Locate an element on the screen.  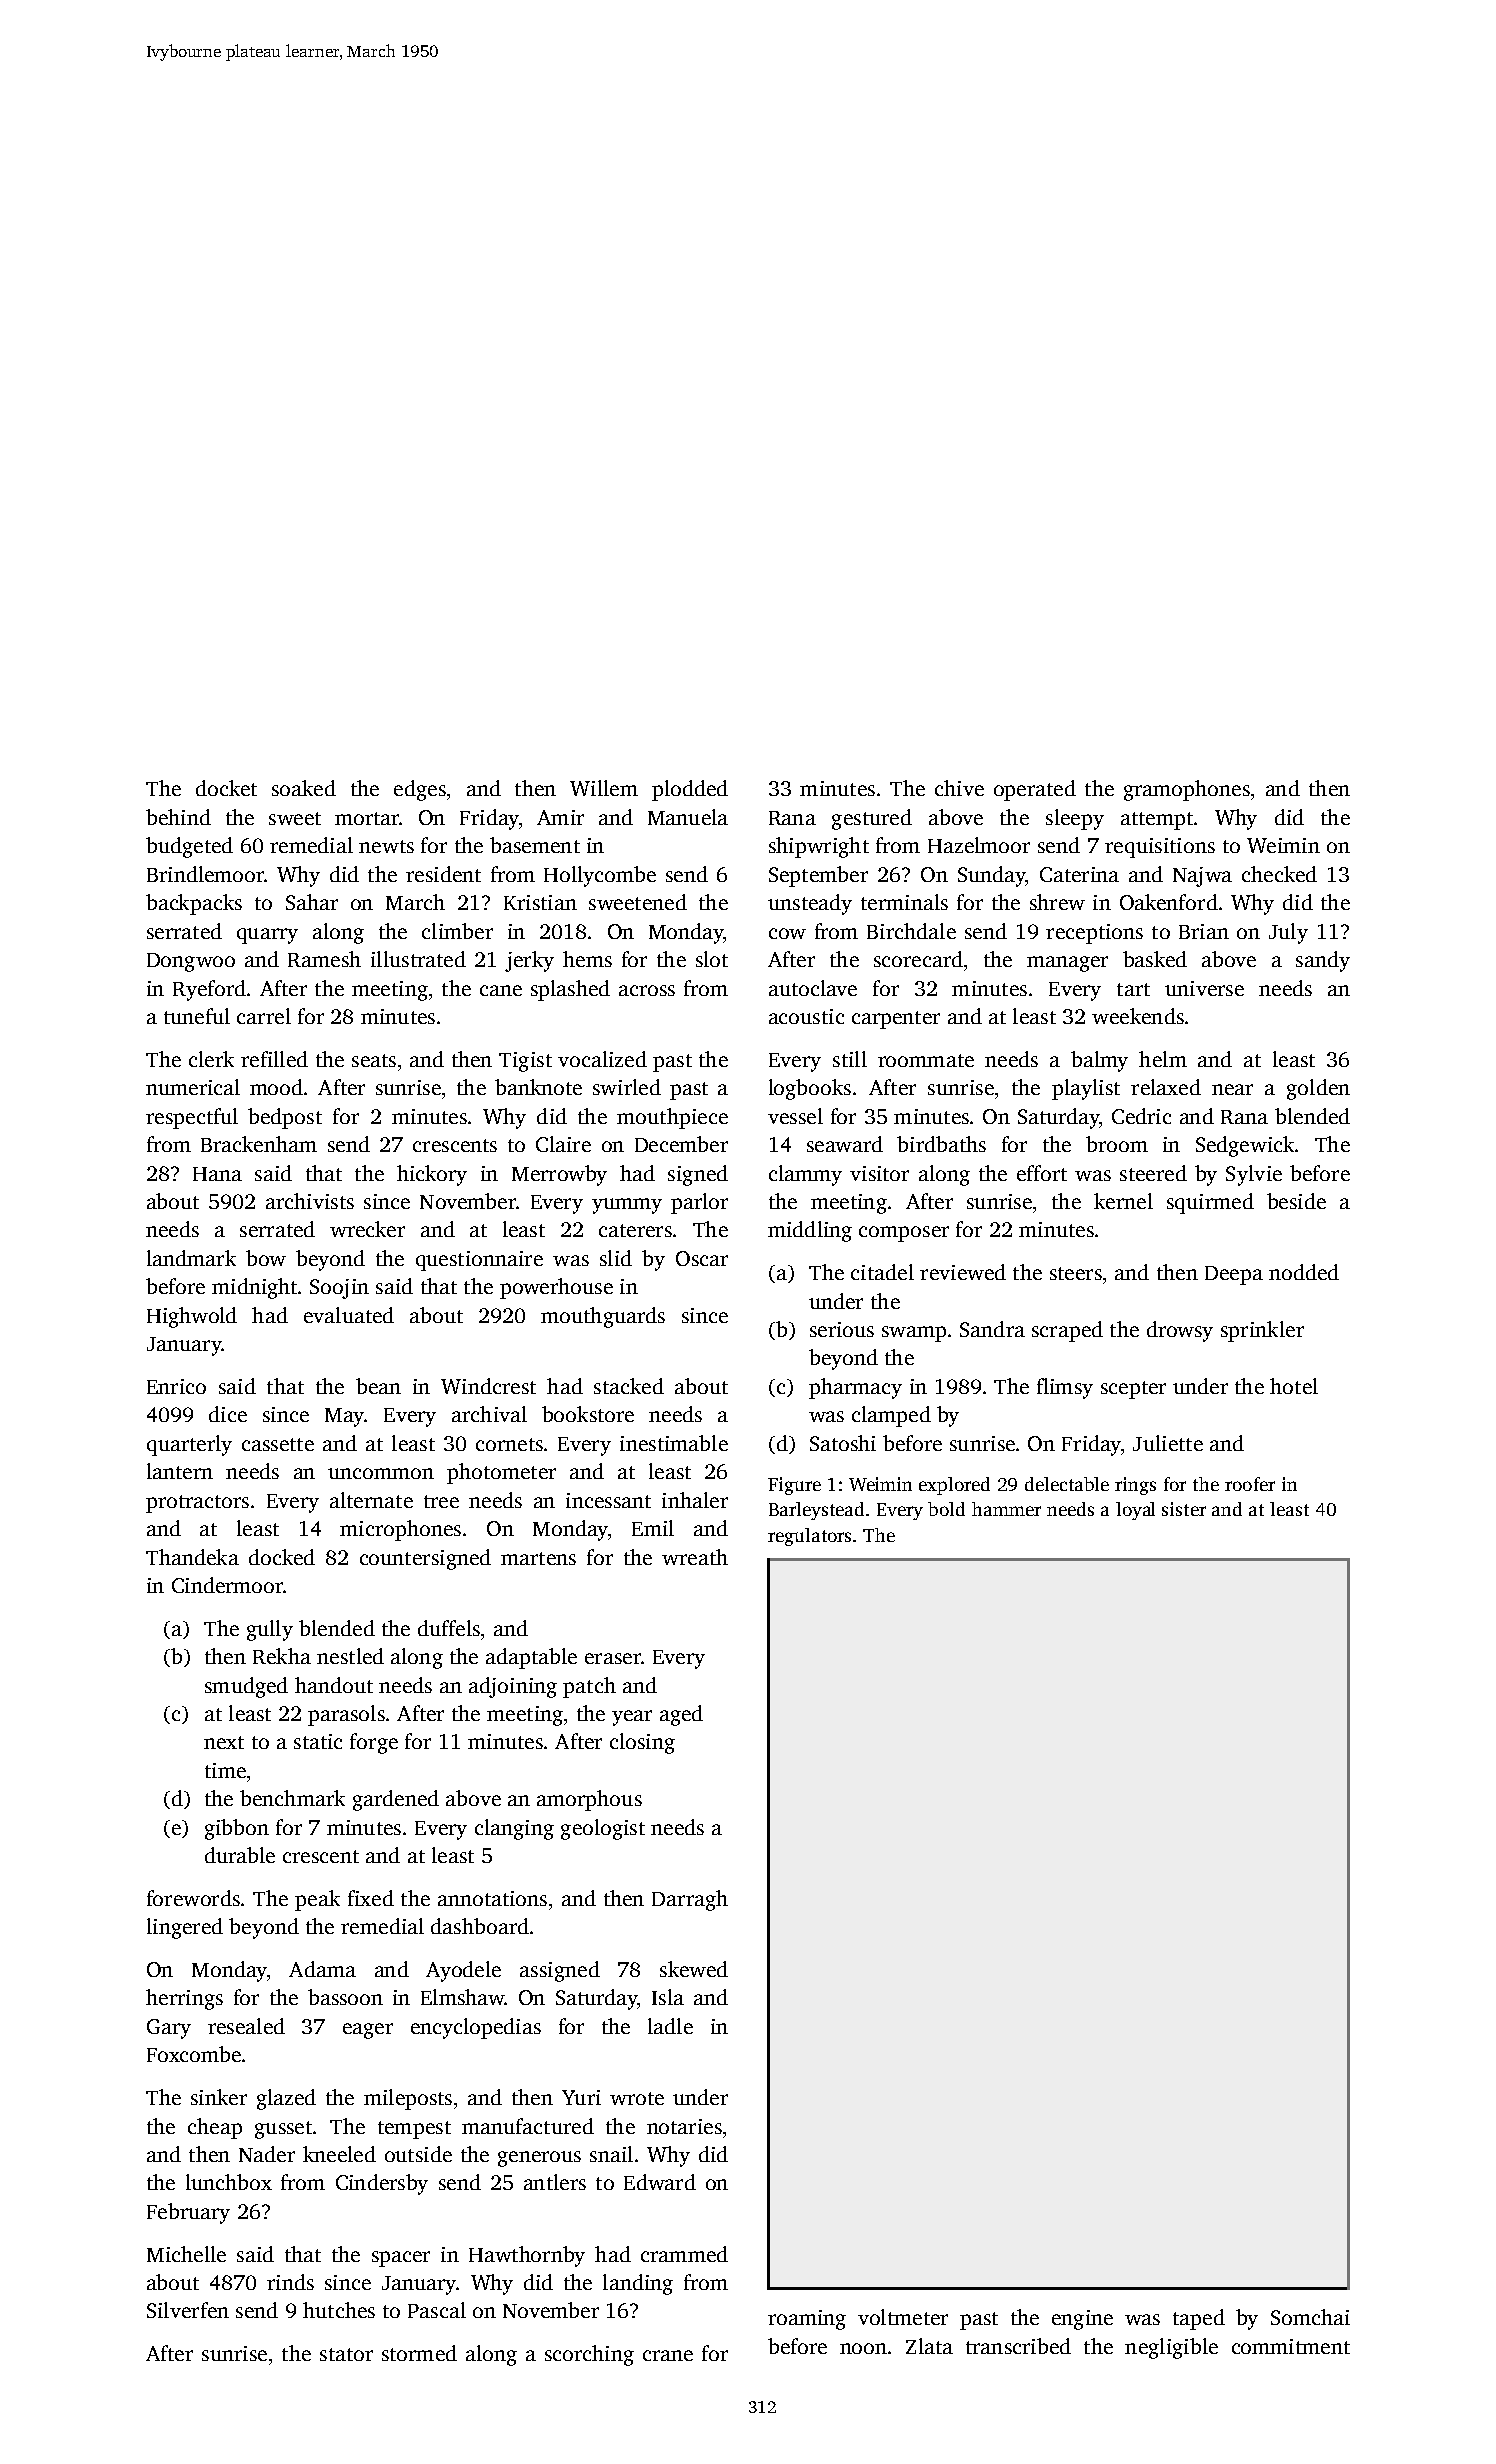
Sandra is located at coordinates (992, 1329).
